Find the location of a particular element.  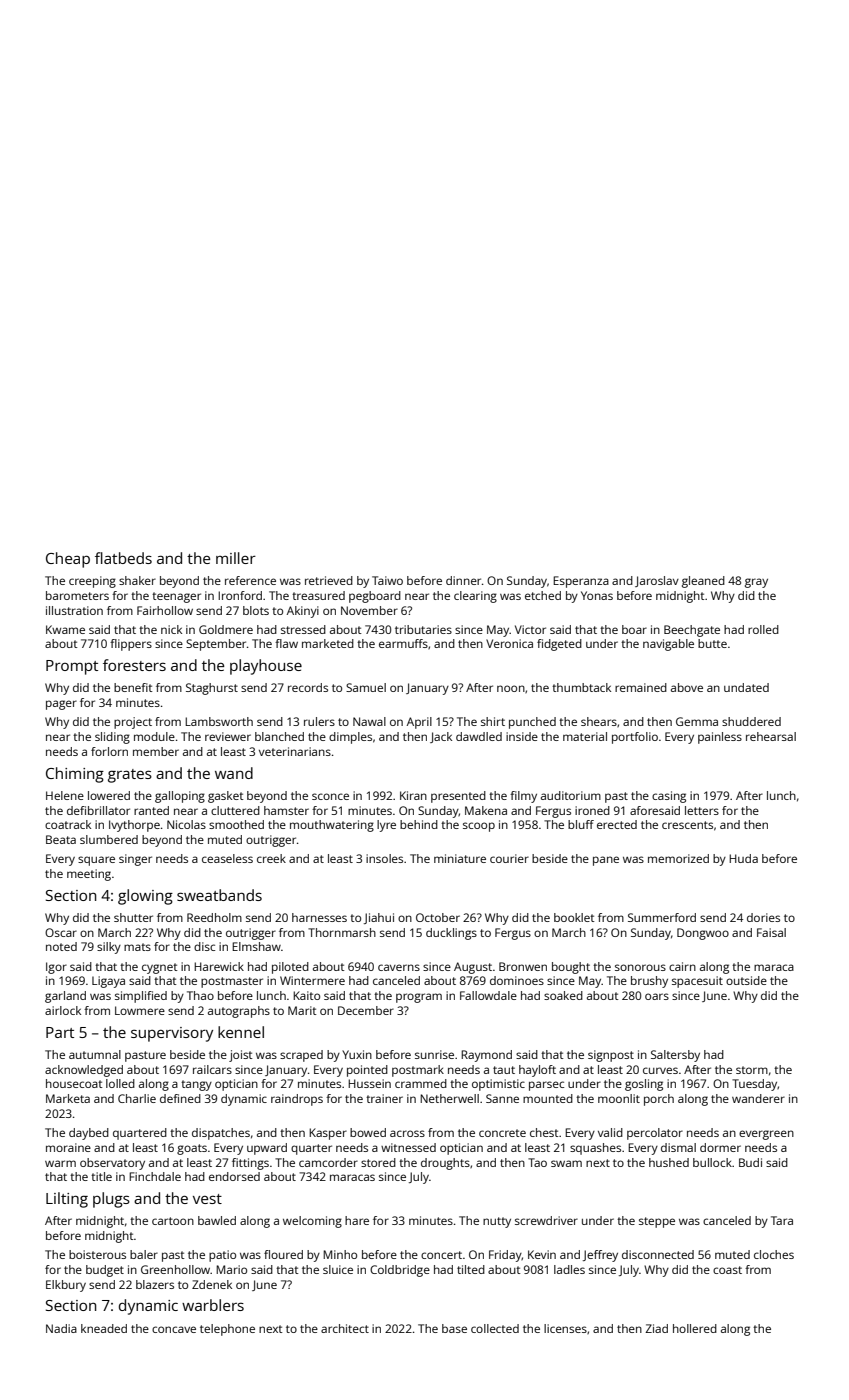

Nadia is located at coordinates (61, 1328).
